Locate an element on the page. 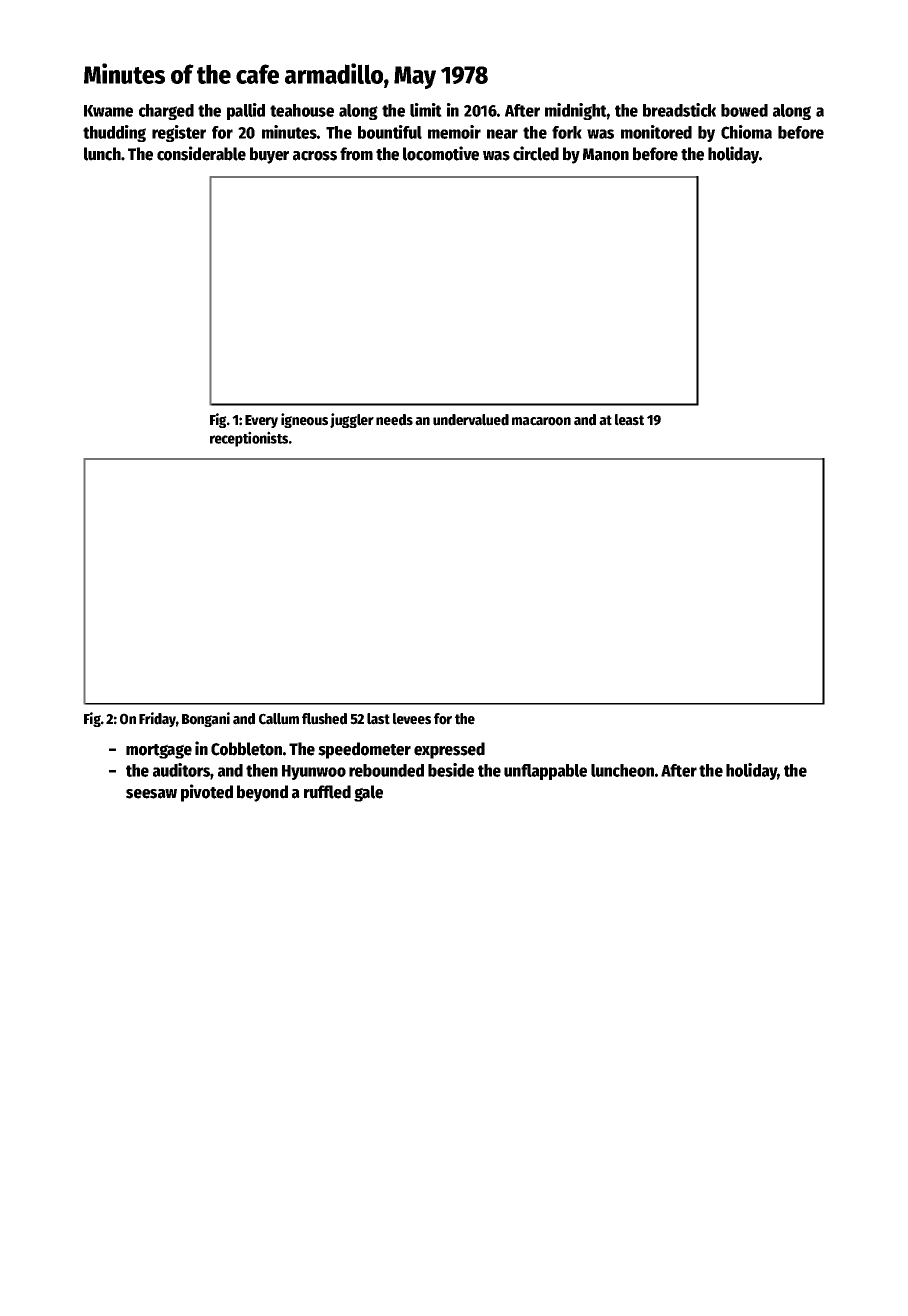 The height and width of the page is (1316, 908). midnight is located at coordinates (576, 111).
